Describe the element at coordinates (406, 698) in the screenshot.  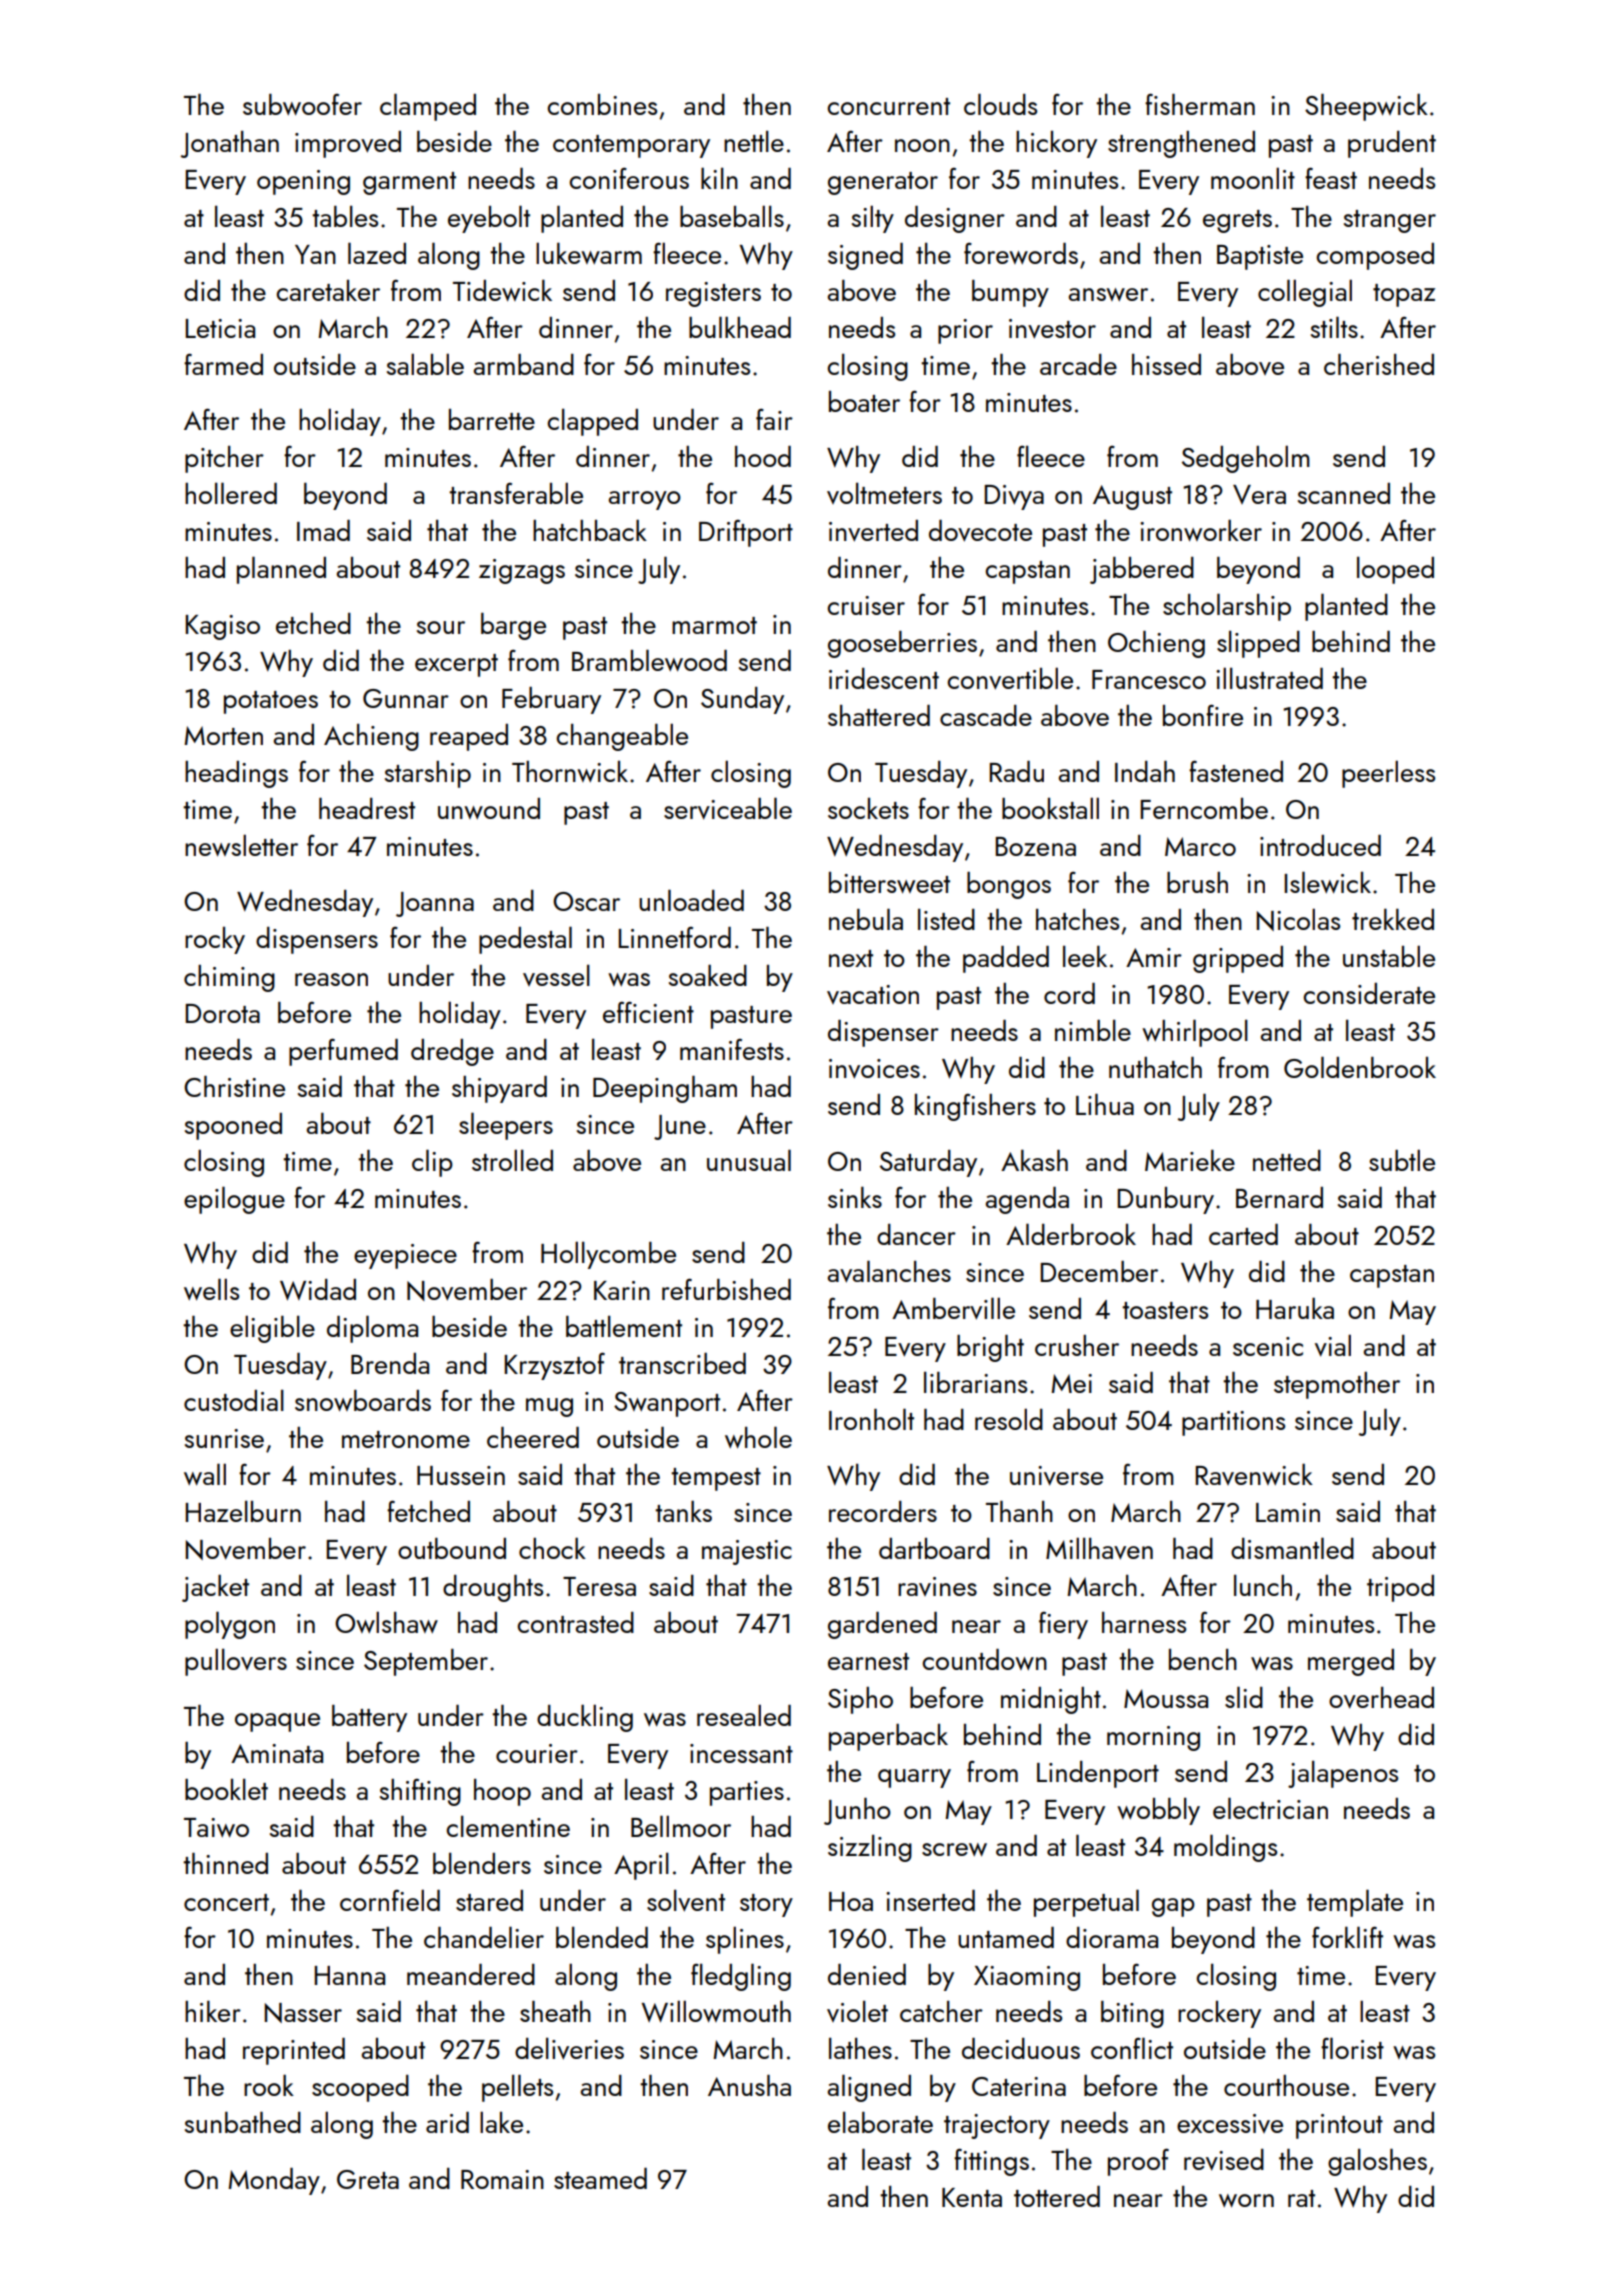
I see `Gunnar` at that location.
